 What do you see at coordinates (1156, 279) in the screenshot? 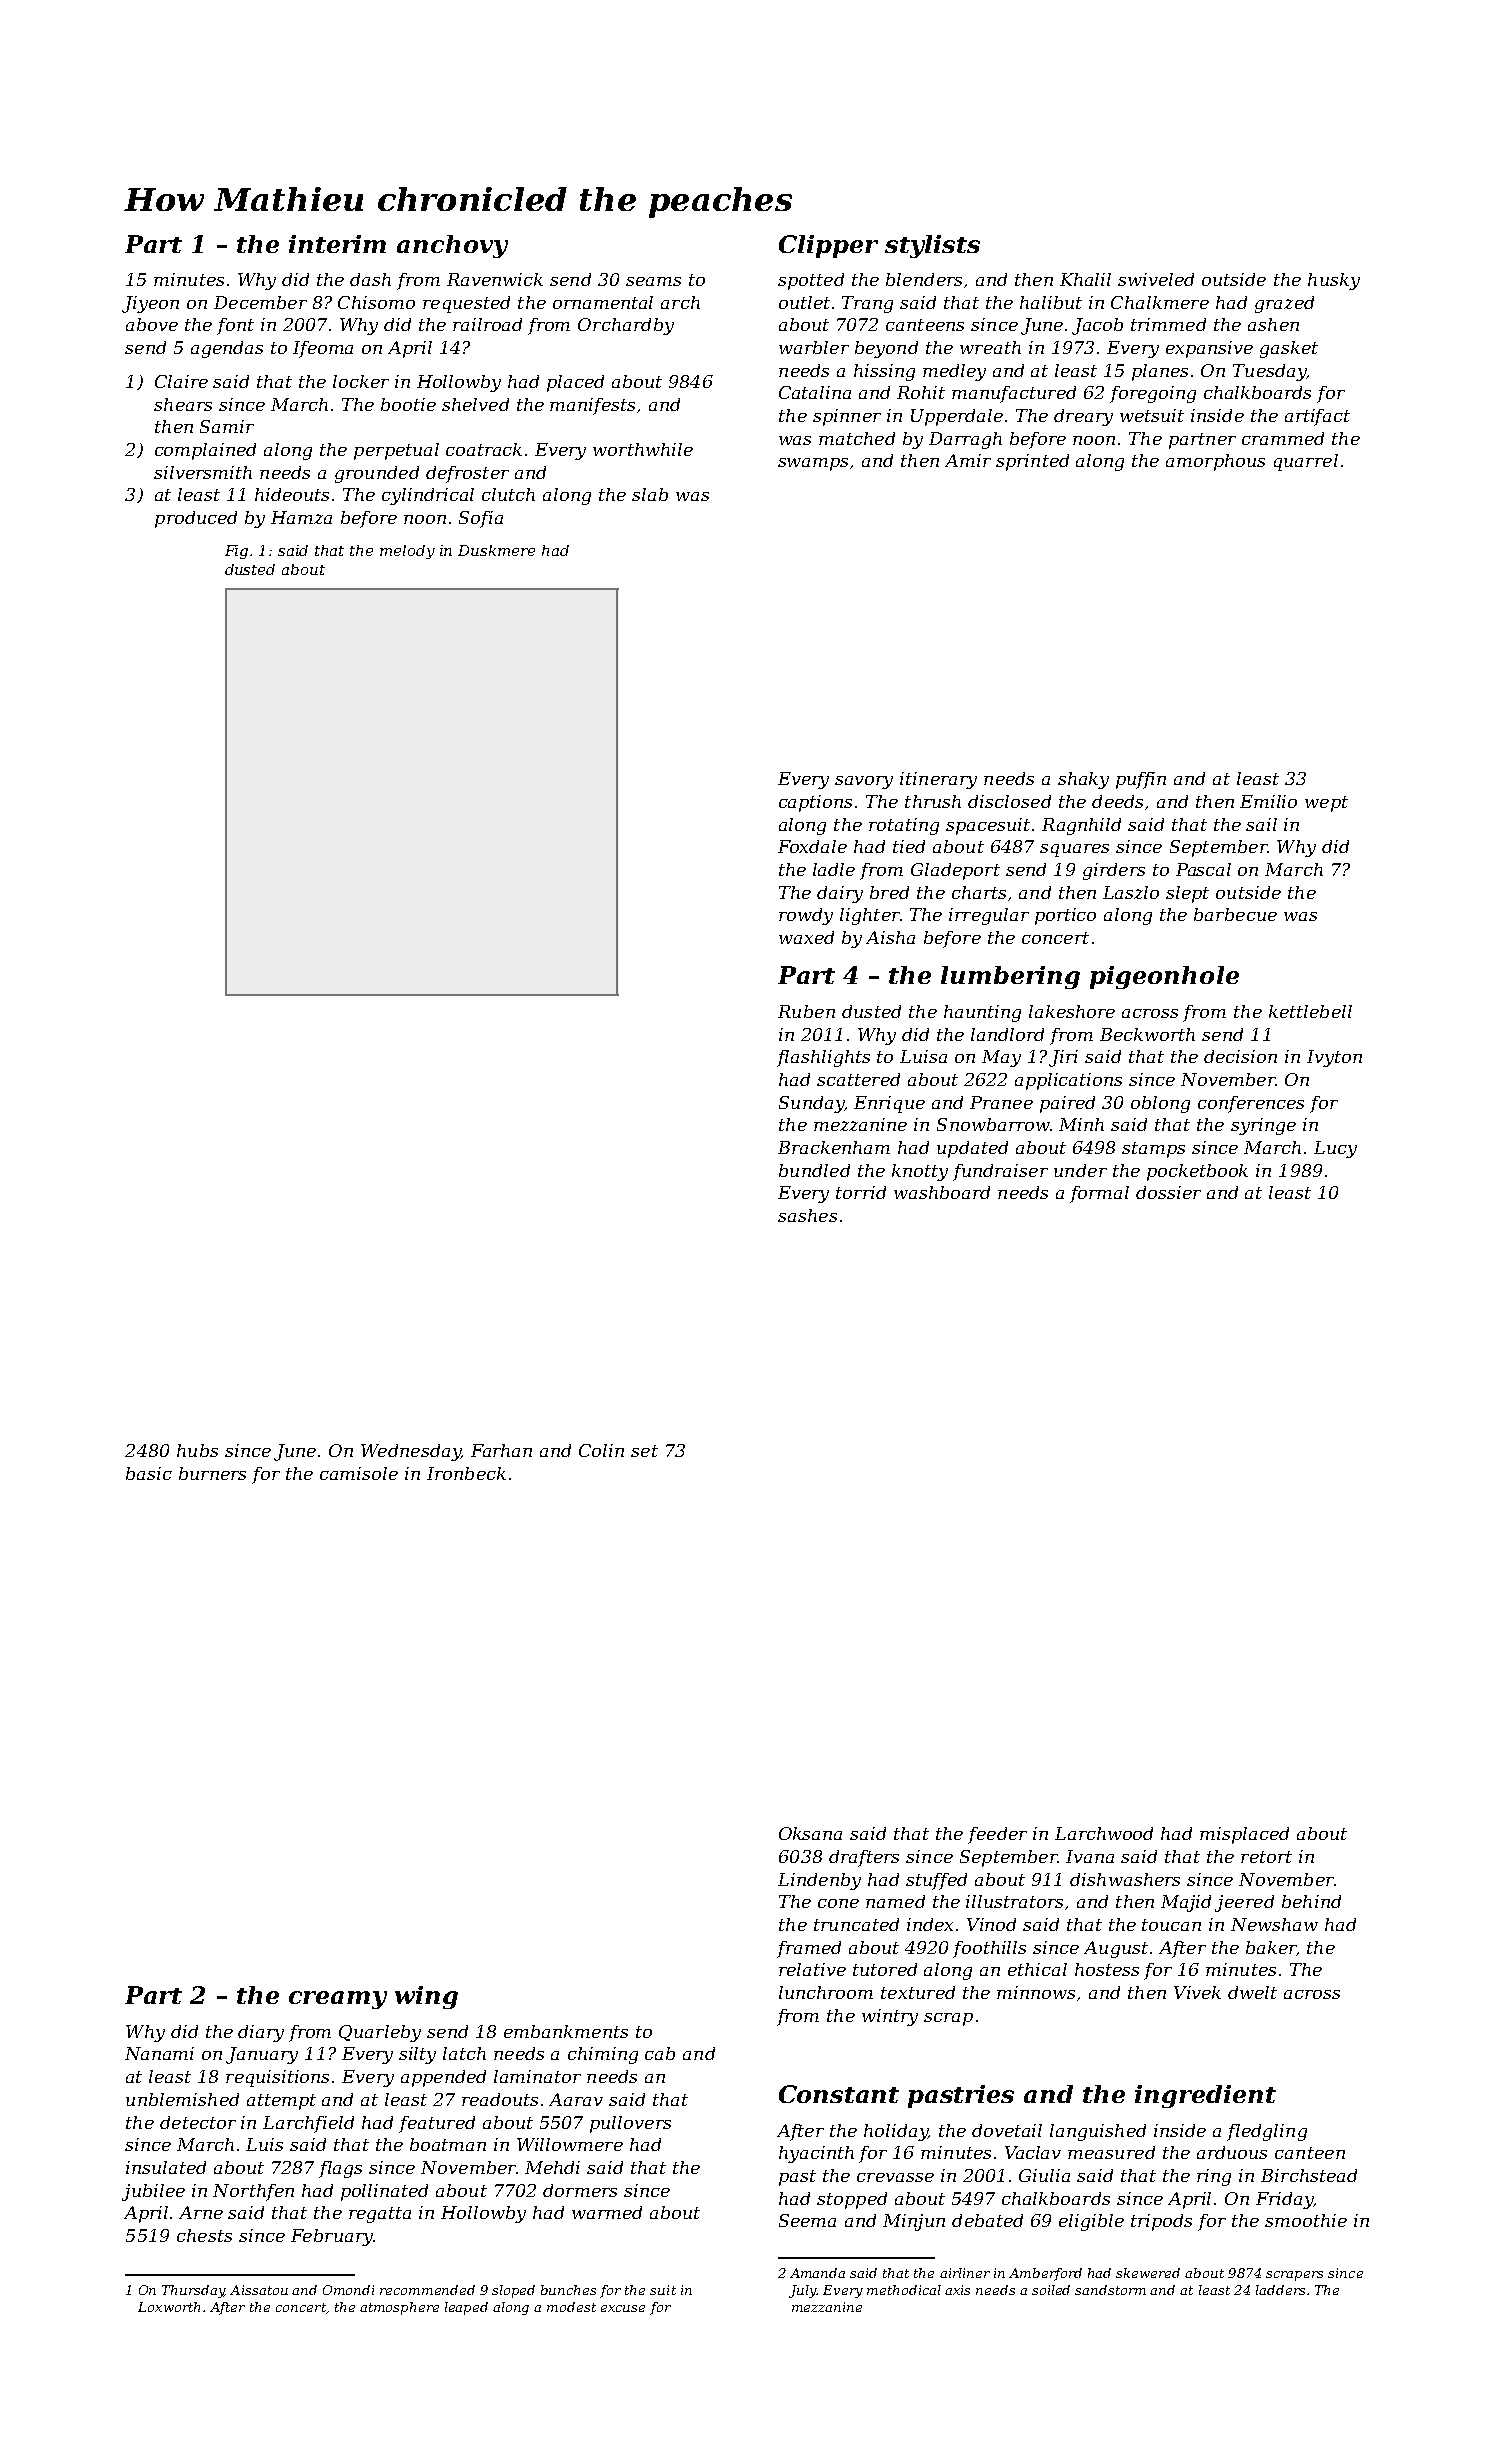
I see `swiveled` at bounding box center [1156, 279].
